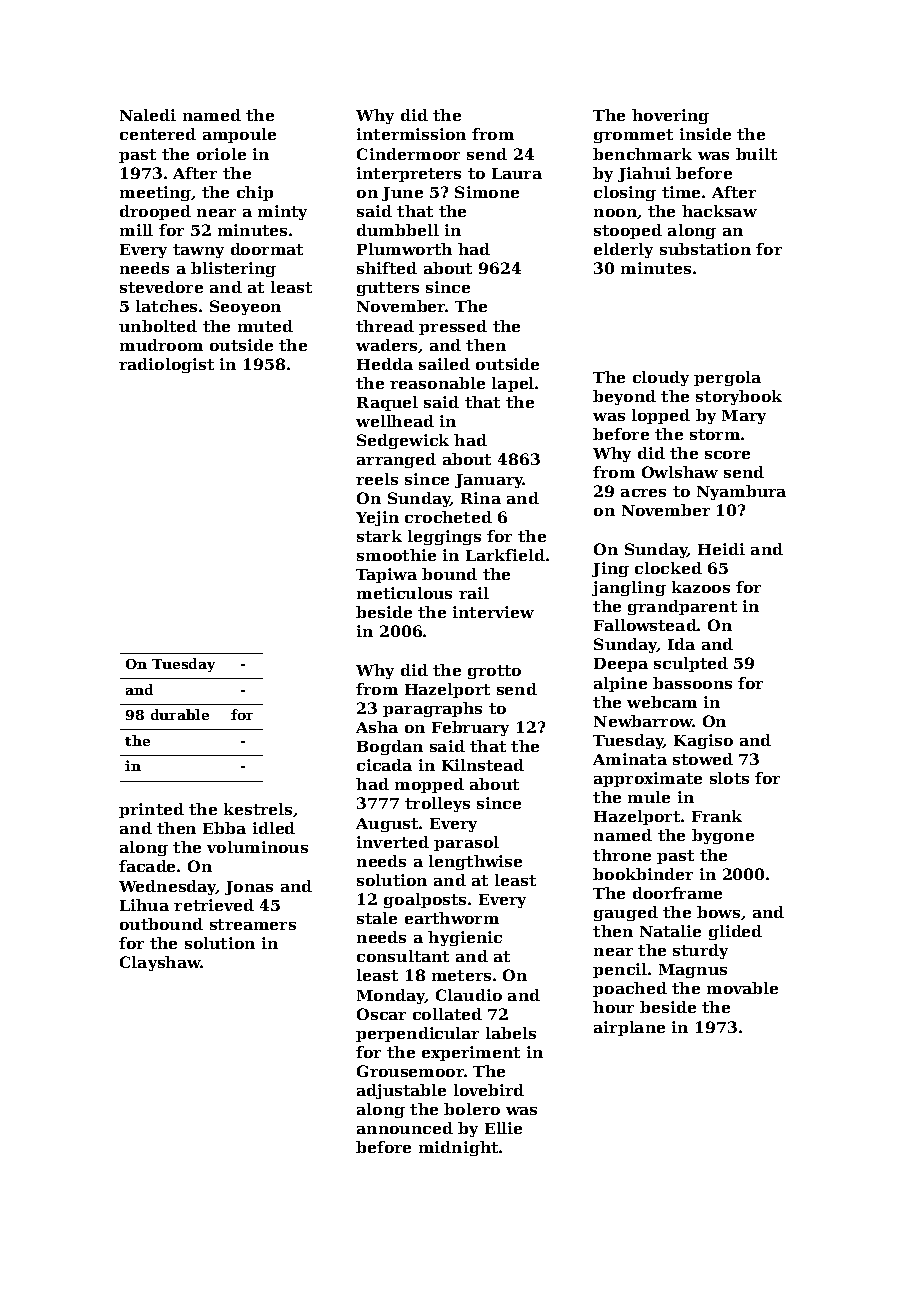  I want to click on grommet, so click(633, 136).
